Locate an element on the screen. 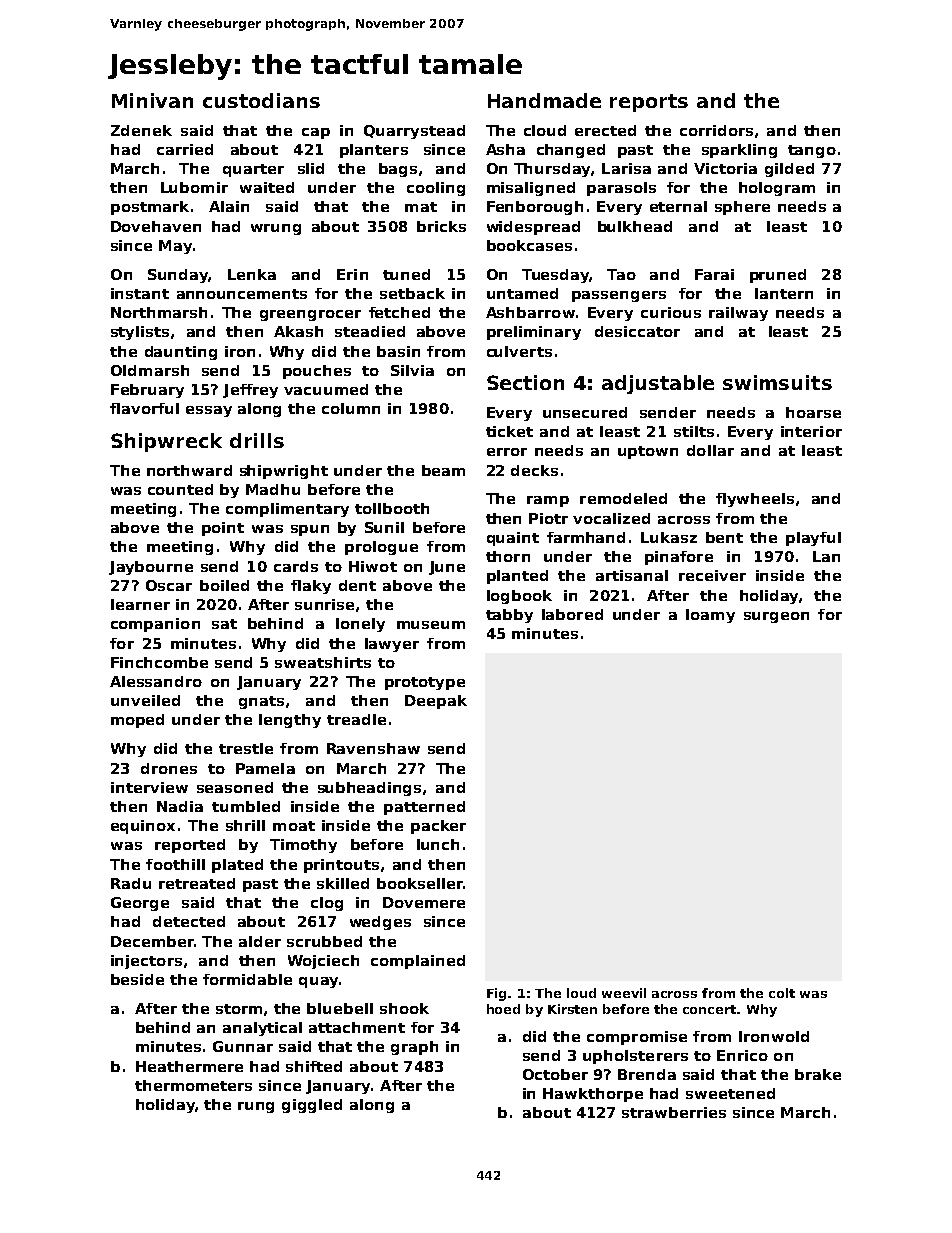 Image resolution: width=952 pixels, height=1233 pixels. gnats is located at coordinates (261, 702).
